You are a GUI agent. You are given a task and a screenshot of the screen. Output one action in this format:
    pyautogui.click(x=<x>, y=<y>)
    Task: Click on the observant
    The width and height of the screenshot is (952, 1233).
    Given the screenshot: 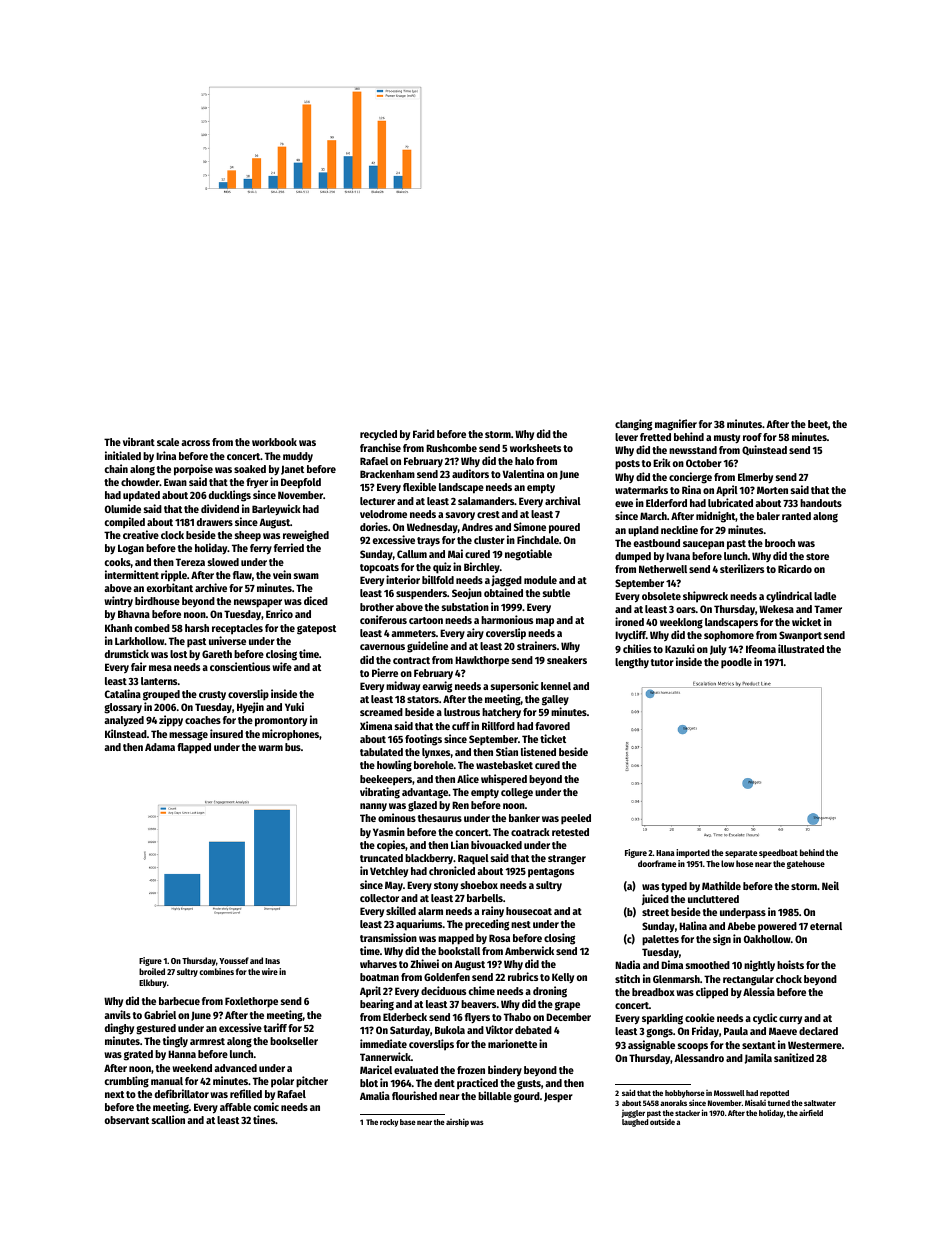 What is the action you would take?
    pyautogui.click(x=127, y=1120)
